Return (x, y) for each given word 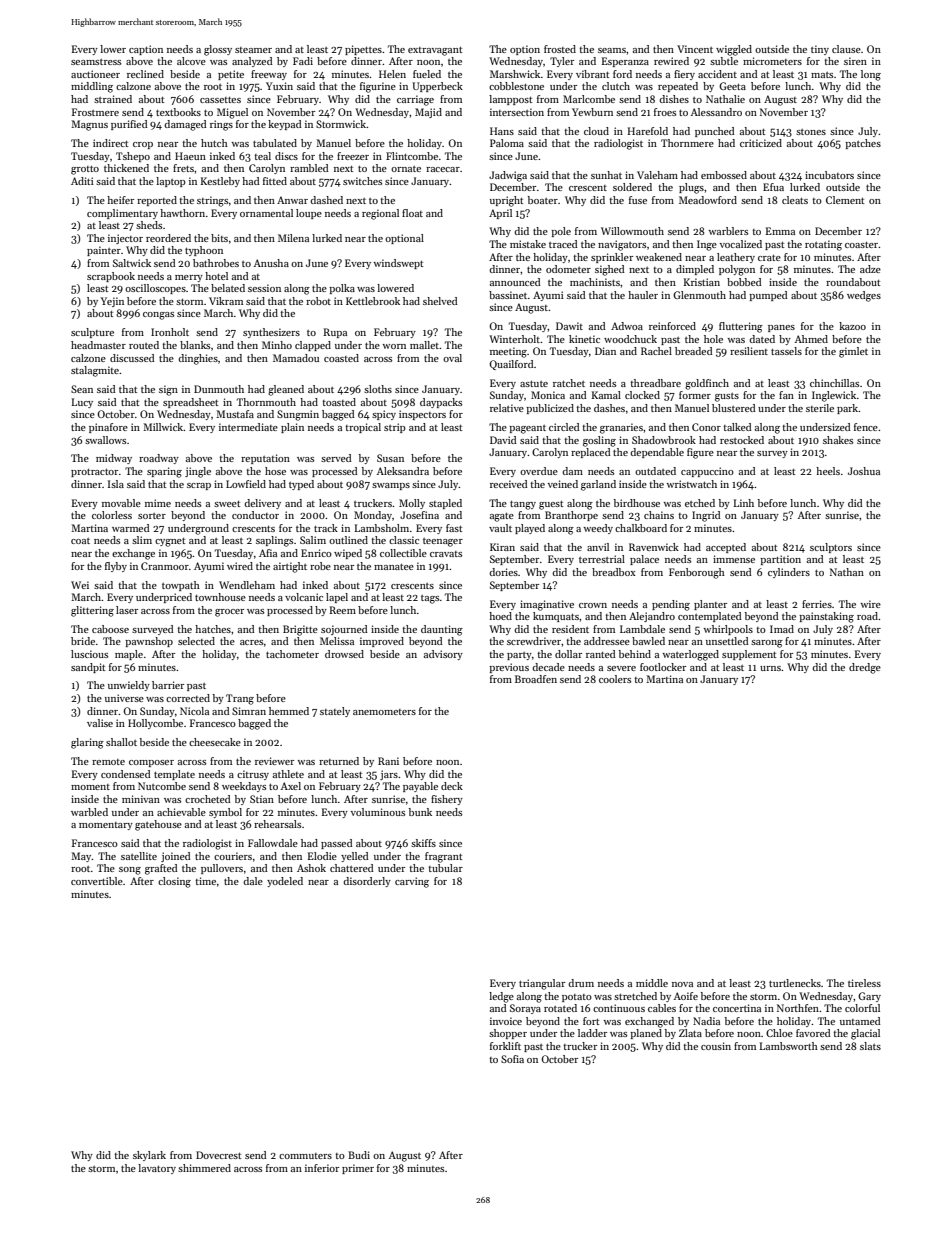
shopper (508, 1034)
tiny (820, 50)
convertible (97, 881)
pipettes (363, 50)
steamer (253, 50)
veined (563, 484)
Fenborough (697, 573)
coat (80, 541)
